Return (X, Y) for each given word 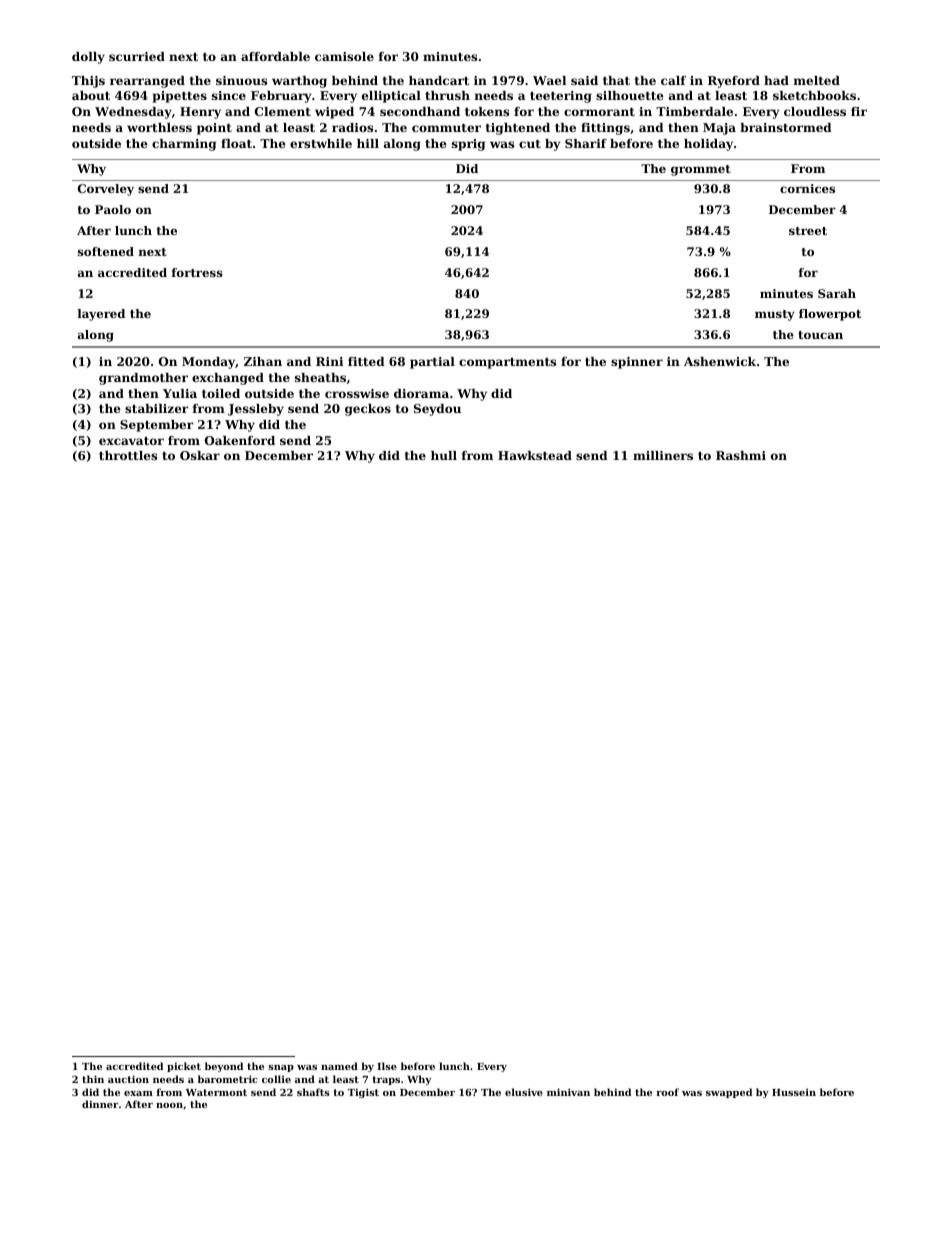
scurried (137, 56)
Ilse (387, 1066)
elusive (524, 1092)
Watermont (216, 1092)
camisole (344, 56)
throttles (128, 455)
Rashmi (741, 455)
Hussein (794, 1092)
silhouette (630, 95)
